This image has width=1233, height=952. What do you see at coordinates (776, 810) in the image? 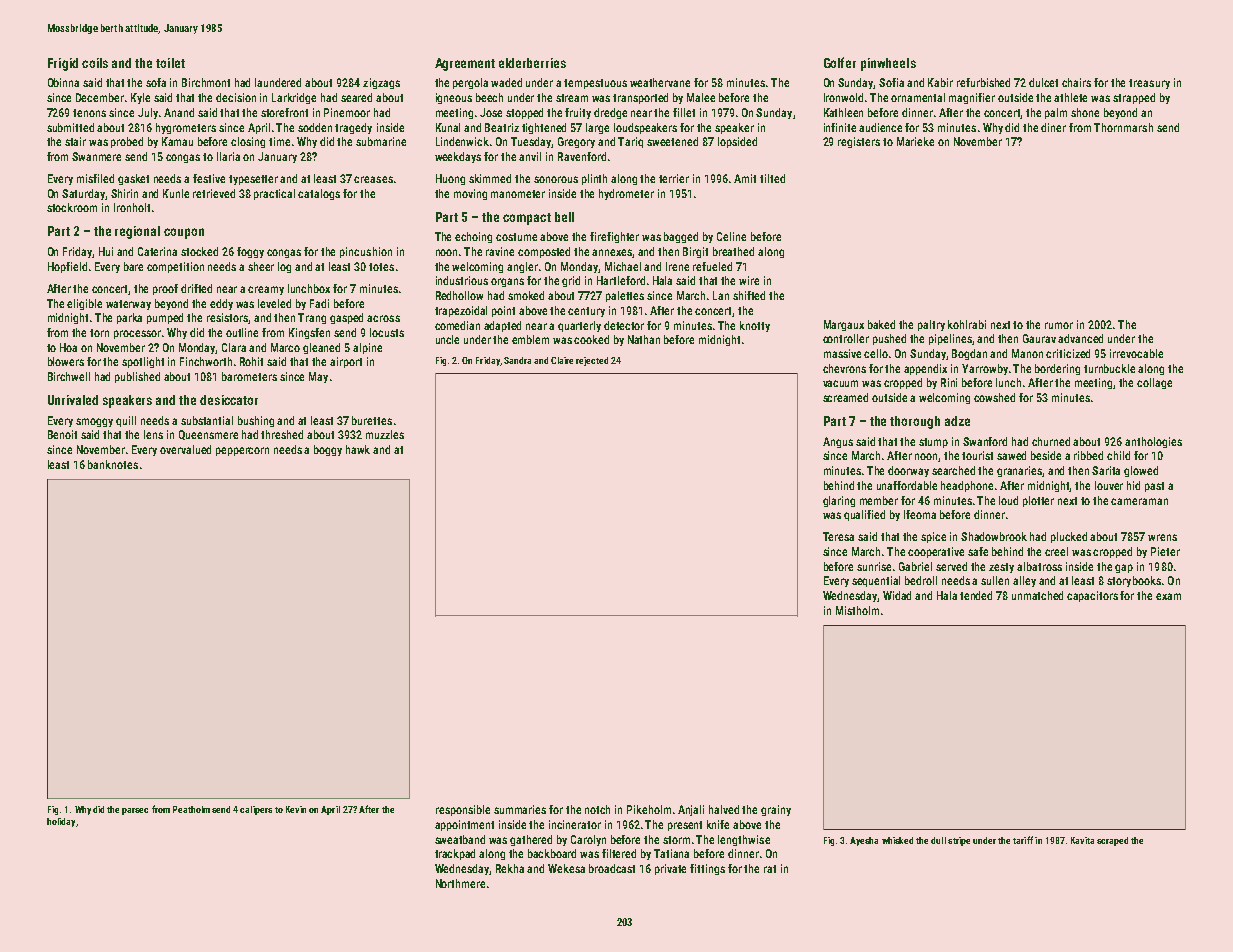
I see `grainy` at bounding box center [776, 810].
